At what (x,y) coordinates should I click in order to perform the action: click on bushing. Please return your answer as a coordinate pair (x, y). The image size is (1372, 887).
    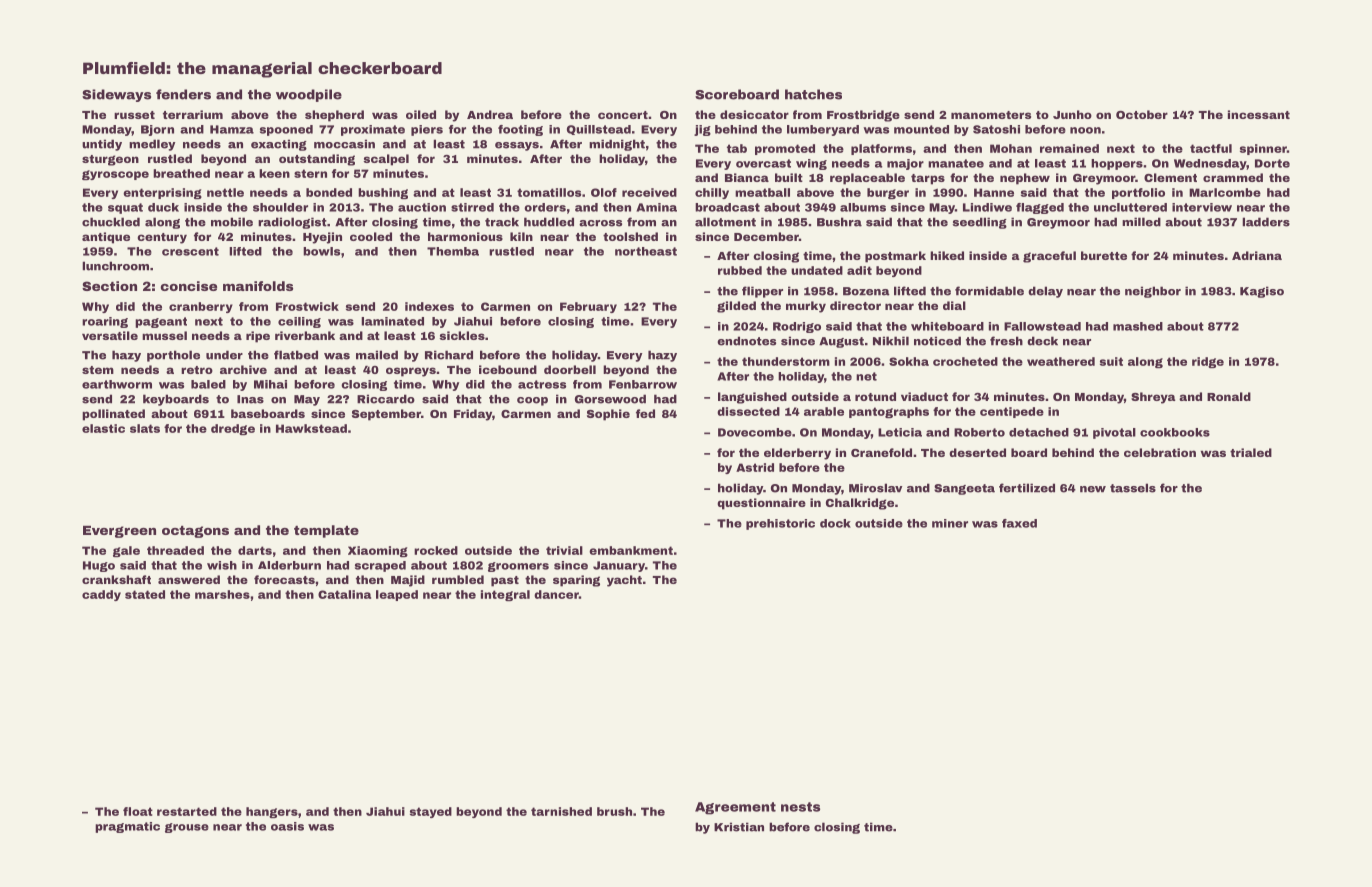
    Looking at the image, I should click on (383, 193).
